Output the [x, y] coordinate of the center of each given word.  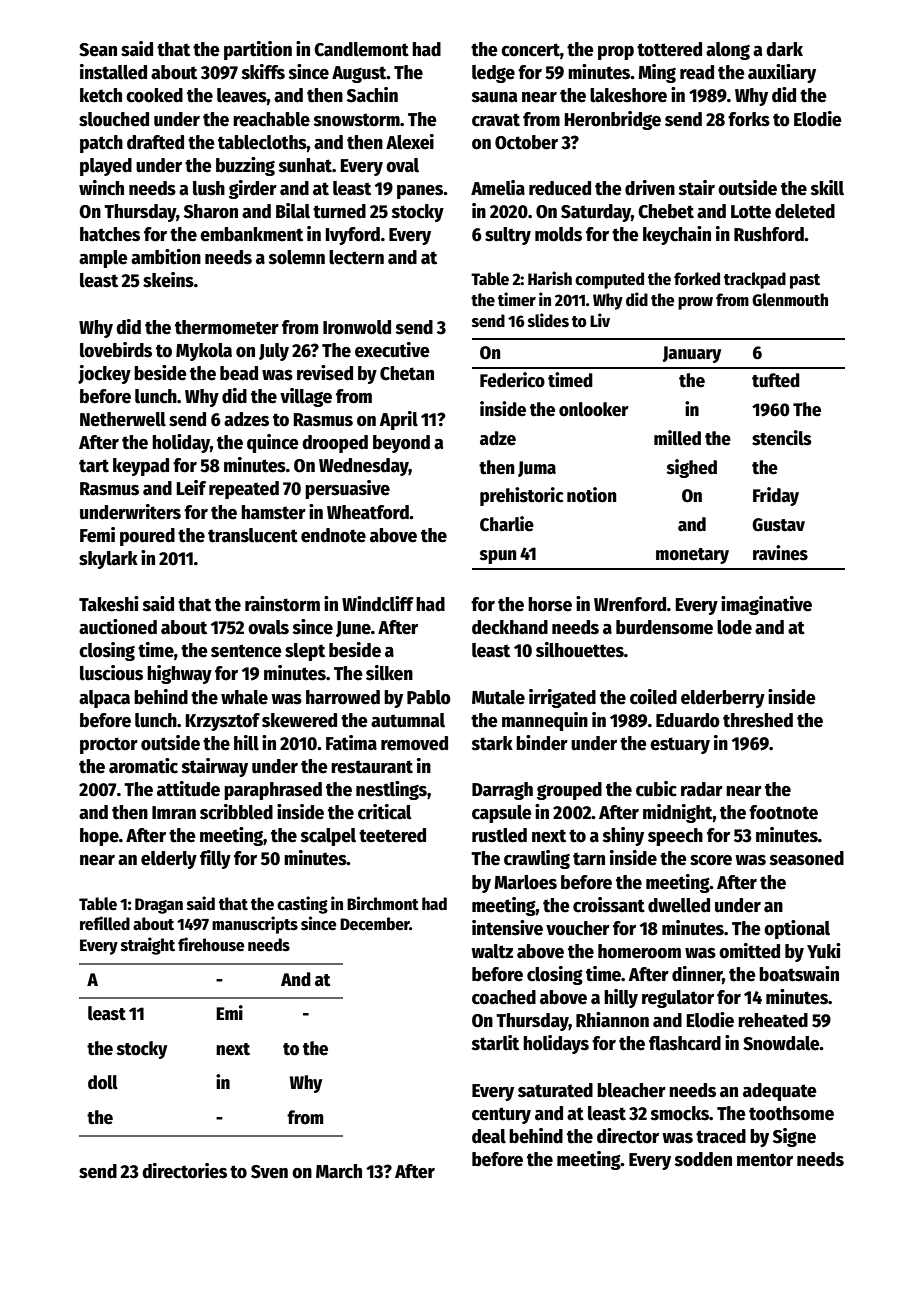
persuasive [347, 489]
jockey [104, 374]
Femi [97, 535]
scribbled [236, 812]
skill [827, 188]
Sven [269, 1172]
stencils [781, 438]
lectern [356, 257]
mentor [765, 1160]
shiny [623, 836]
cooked [154, 95]
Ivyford [352, 236]
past [805, 281]
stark [492, 743]
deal [489, 1136]
